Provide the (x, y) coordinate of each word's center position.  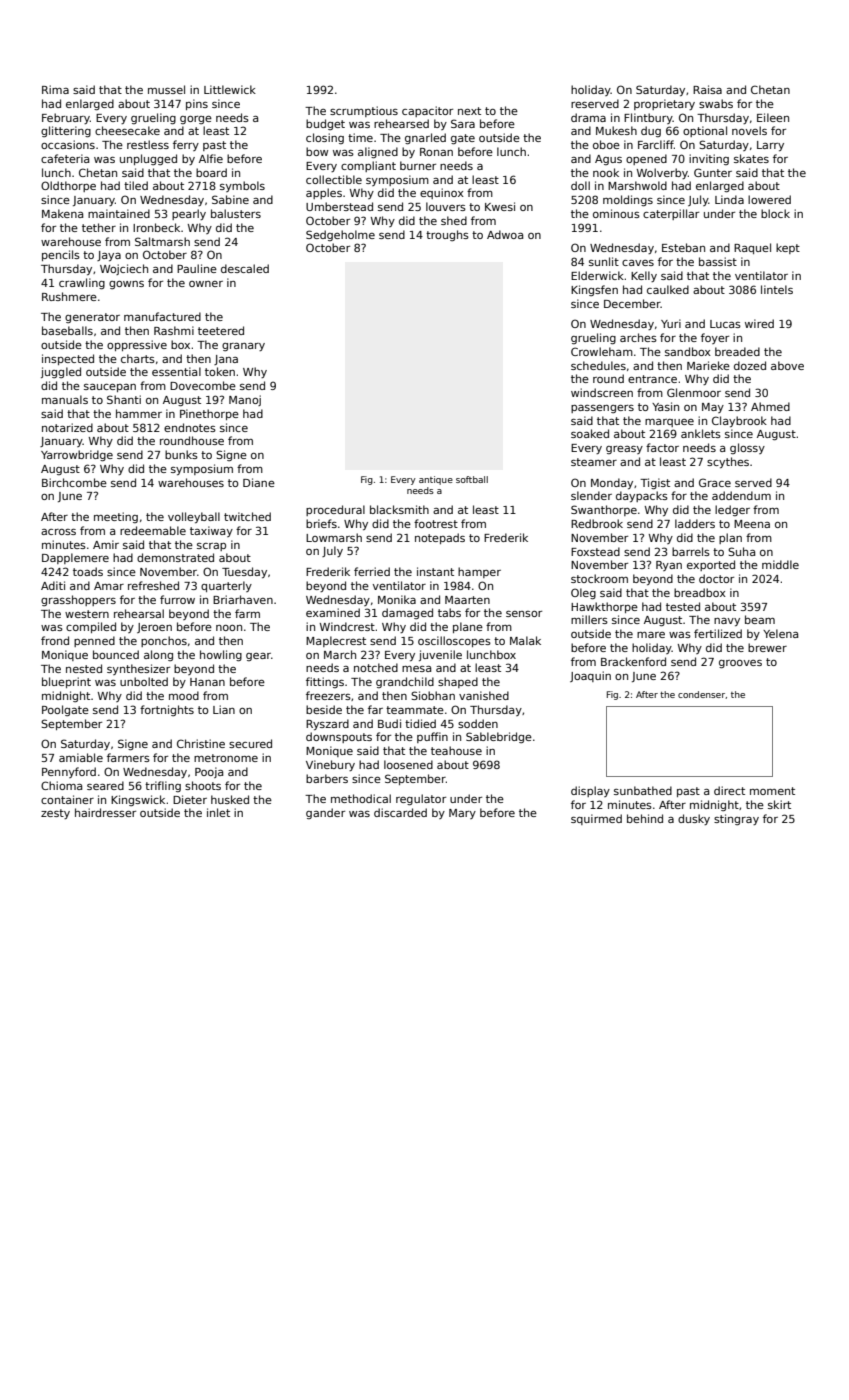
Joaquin (590, 676)
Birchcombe (74, 482)
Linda (729, 199)
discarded (400, 812)
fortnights (167, 710)
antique (436, 480)
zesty (55, 814)
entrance (652, 379)
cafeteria (65, 158)
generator (92, 318)
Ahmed (770, 406)
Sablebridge (499, 737)
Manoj (245, 400)
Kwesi (500, 206)
